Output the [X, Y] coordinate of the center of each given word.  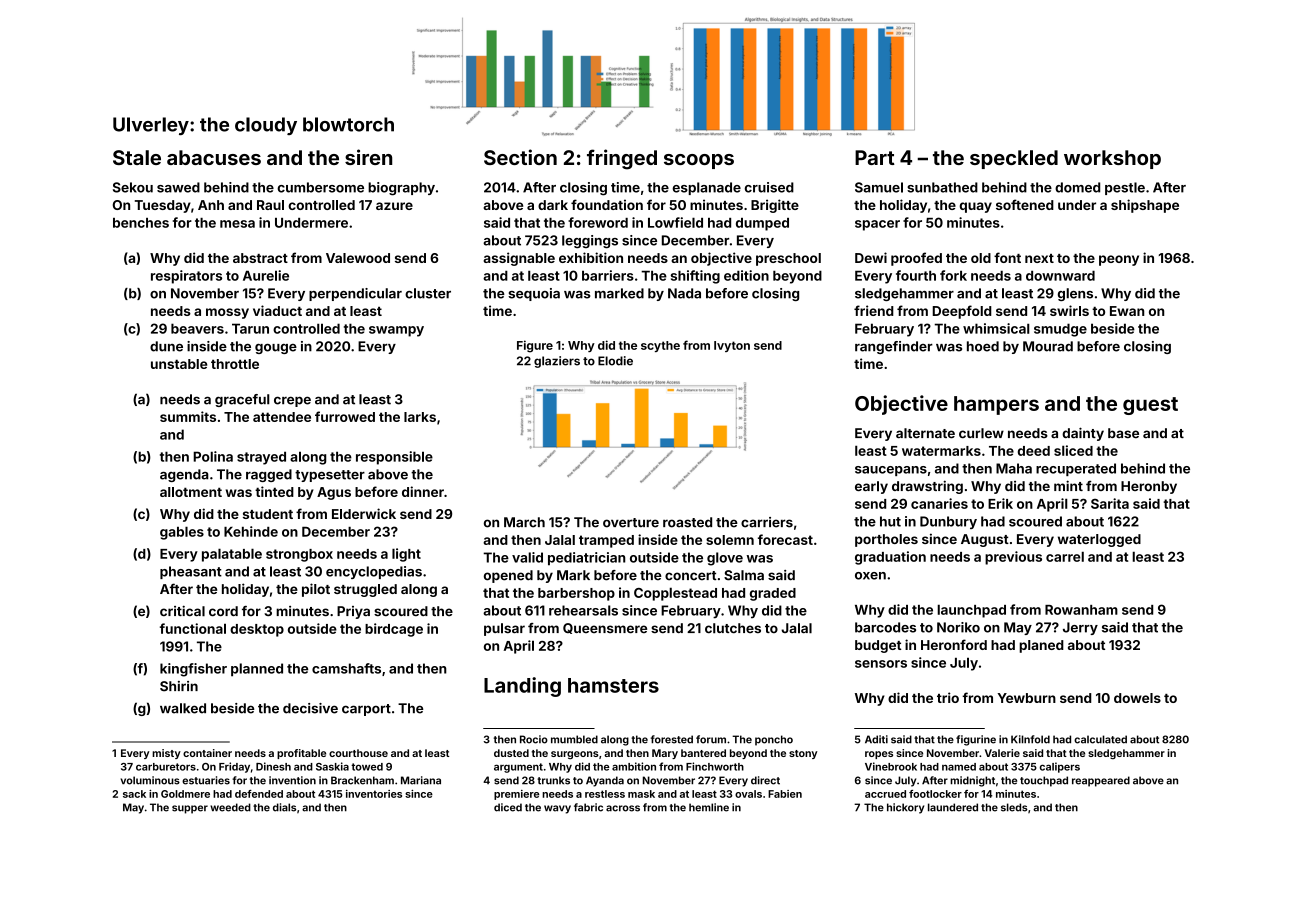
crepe [292, 401]
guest [1150, 406]
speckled [1014, 159]
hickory [905, 808]
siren [368, 157]
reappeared [1101, 781]
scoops [699, 161]
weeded [230, 807]
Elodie [615, 361]
